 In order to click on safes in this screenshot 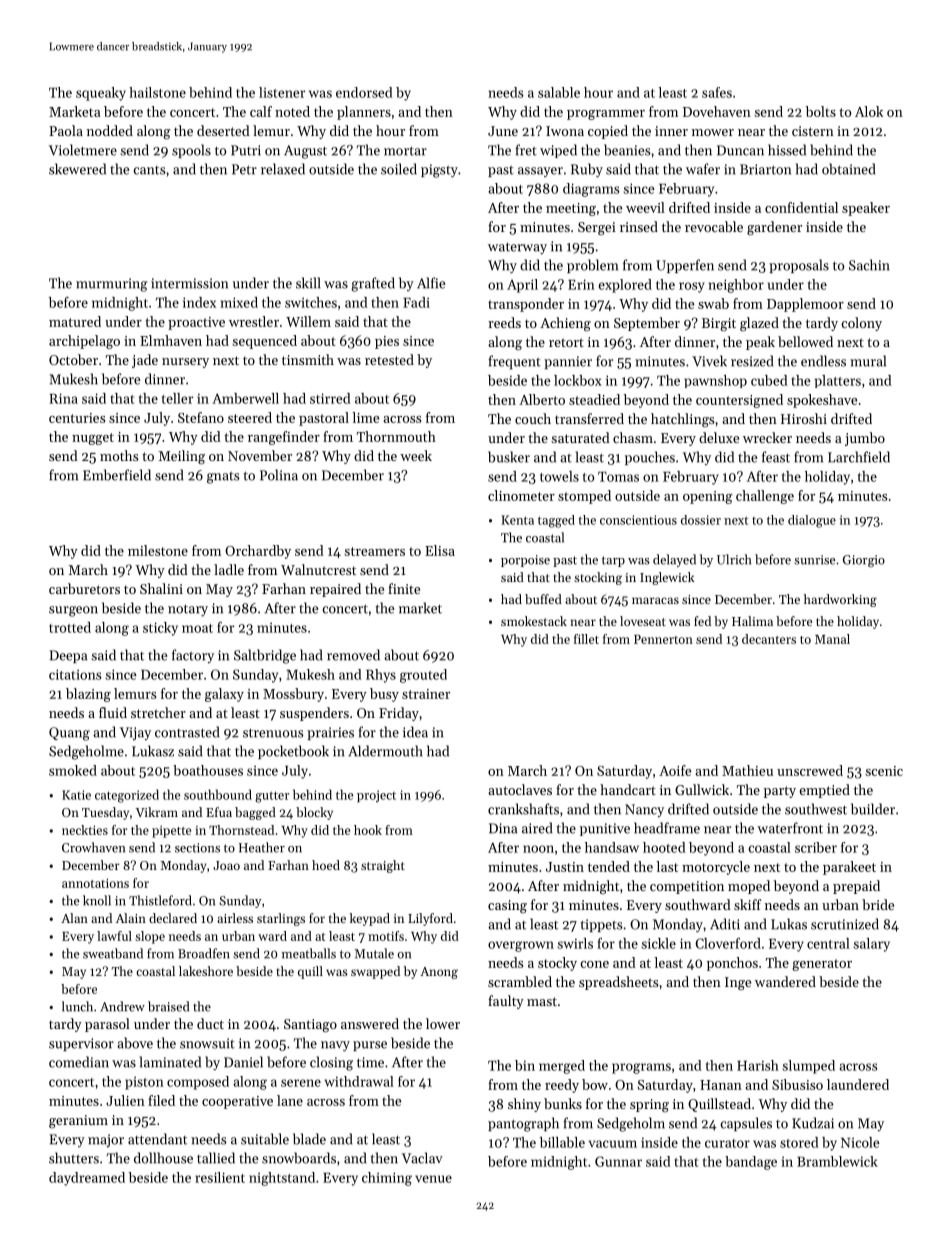, I will do `click(717, 92)`.
